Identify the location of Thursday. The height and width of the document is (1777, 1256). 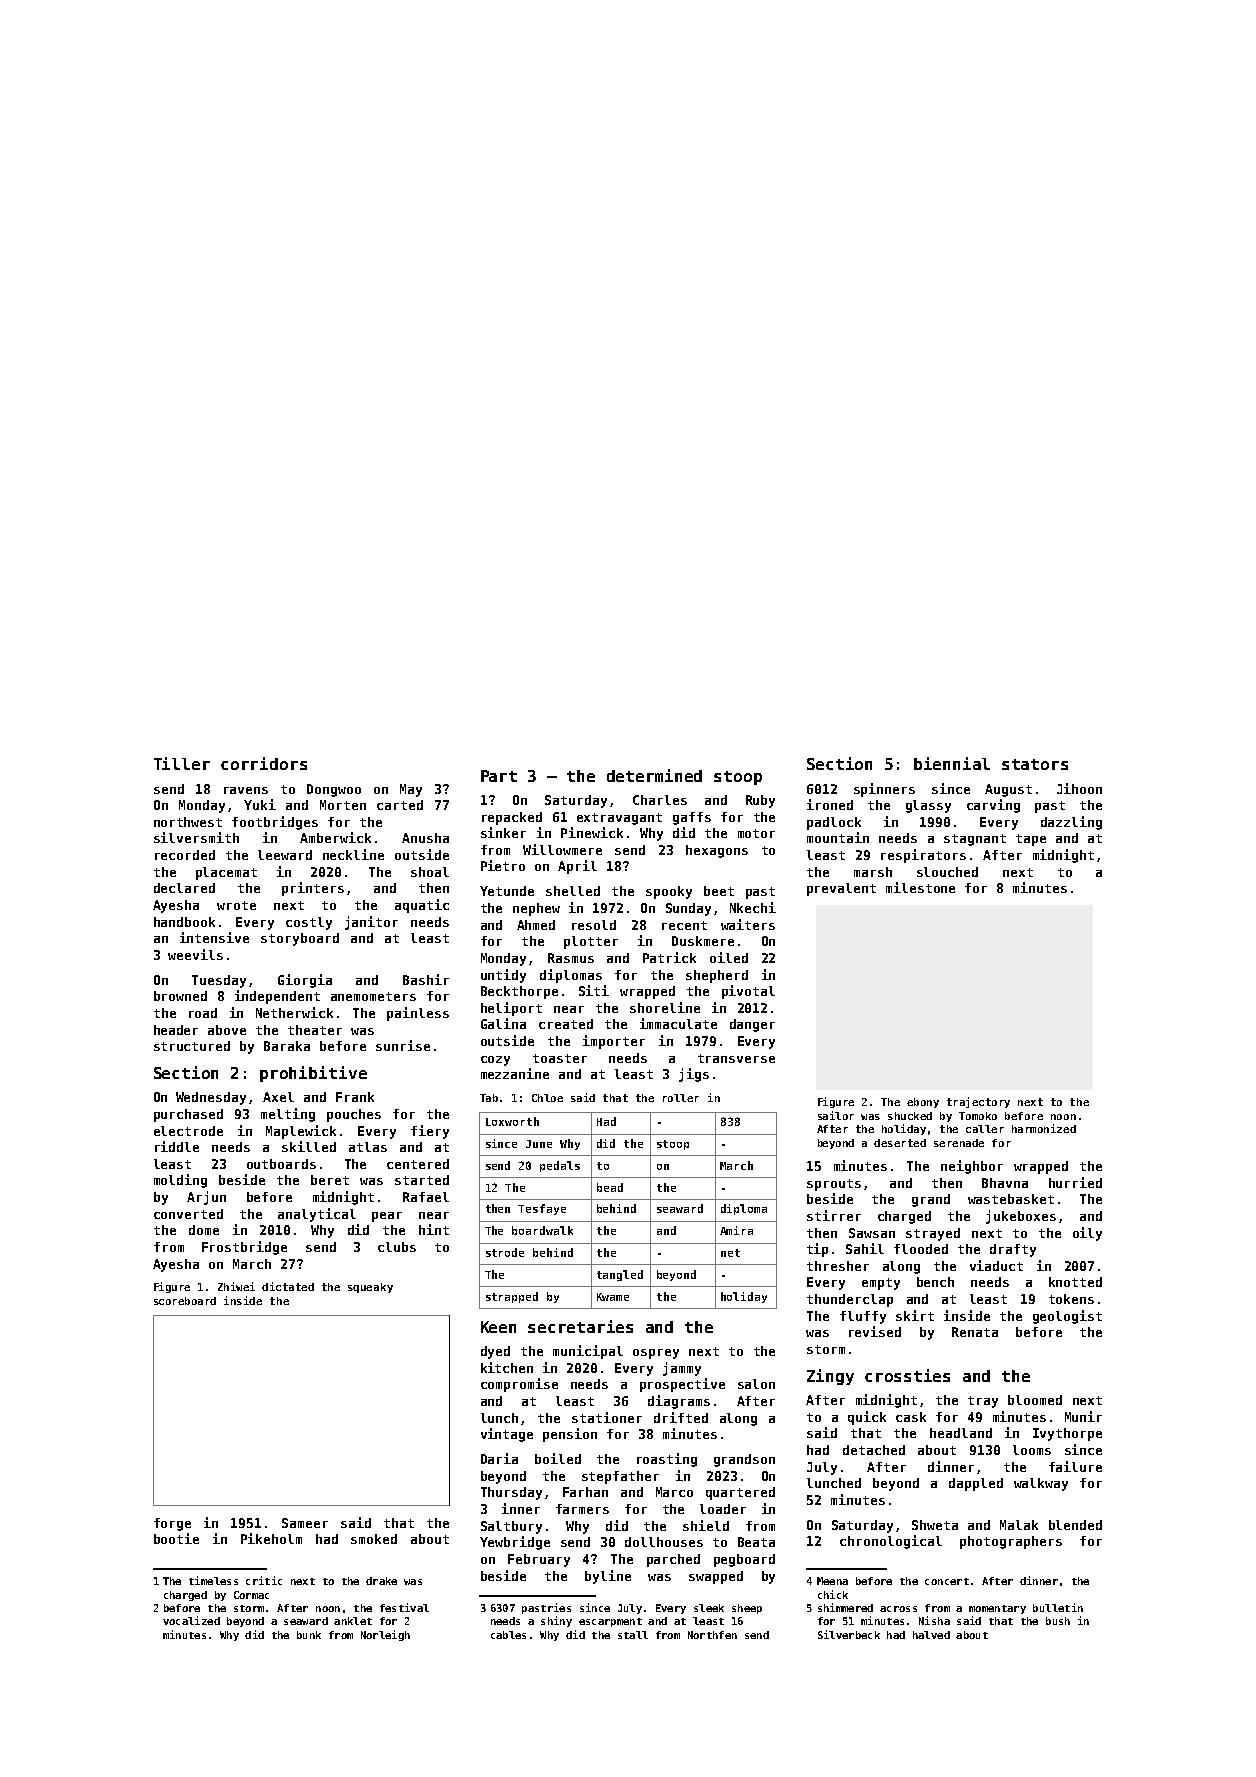
(511, 1493).
